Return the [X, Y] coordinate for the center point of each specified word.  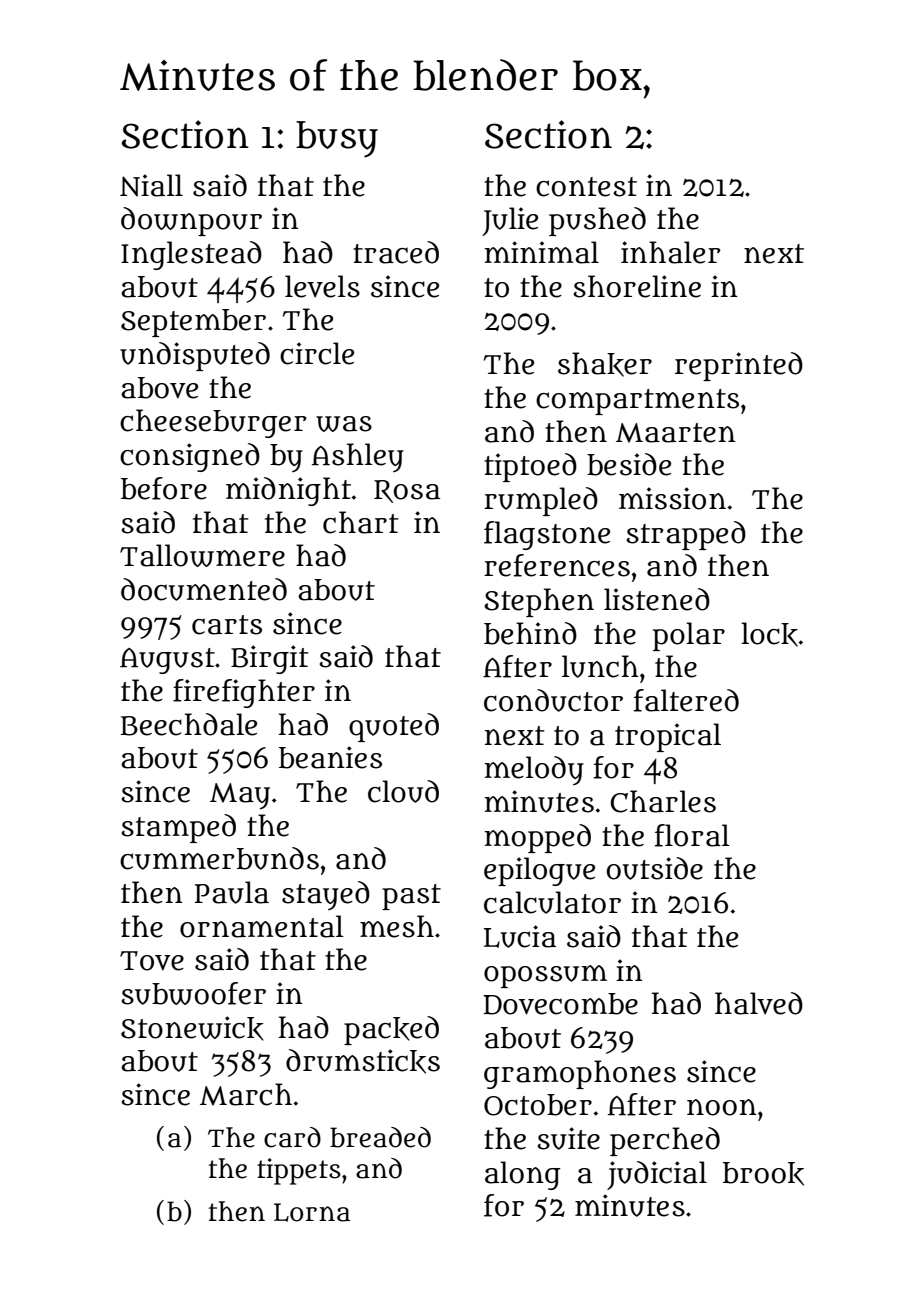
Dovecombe [560, 1004]
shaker [605, 364]
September [193, 323]
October [538, 1105]
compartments [637, 402]
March [246, 1094]
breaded [380, 1137]
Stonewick [192, 1028]
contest [586, 187]
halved [759, 1003]
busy [337, 139]
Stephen [539, 602]
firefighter [244, 693]
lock [769, 634]
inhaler [671, 252]
